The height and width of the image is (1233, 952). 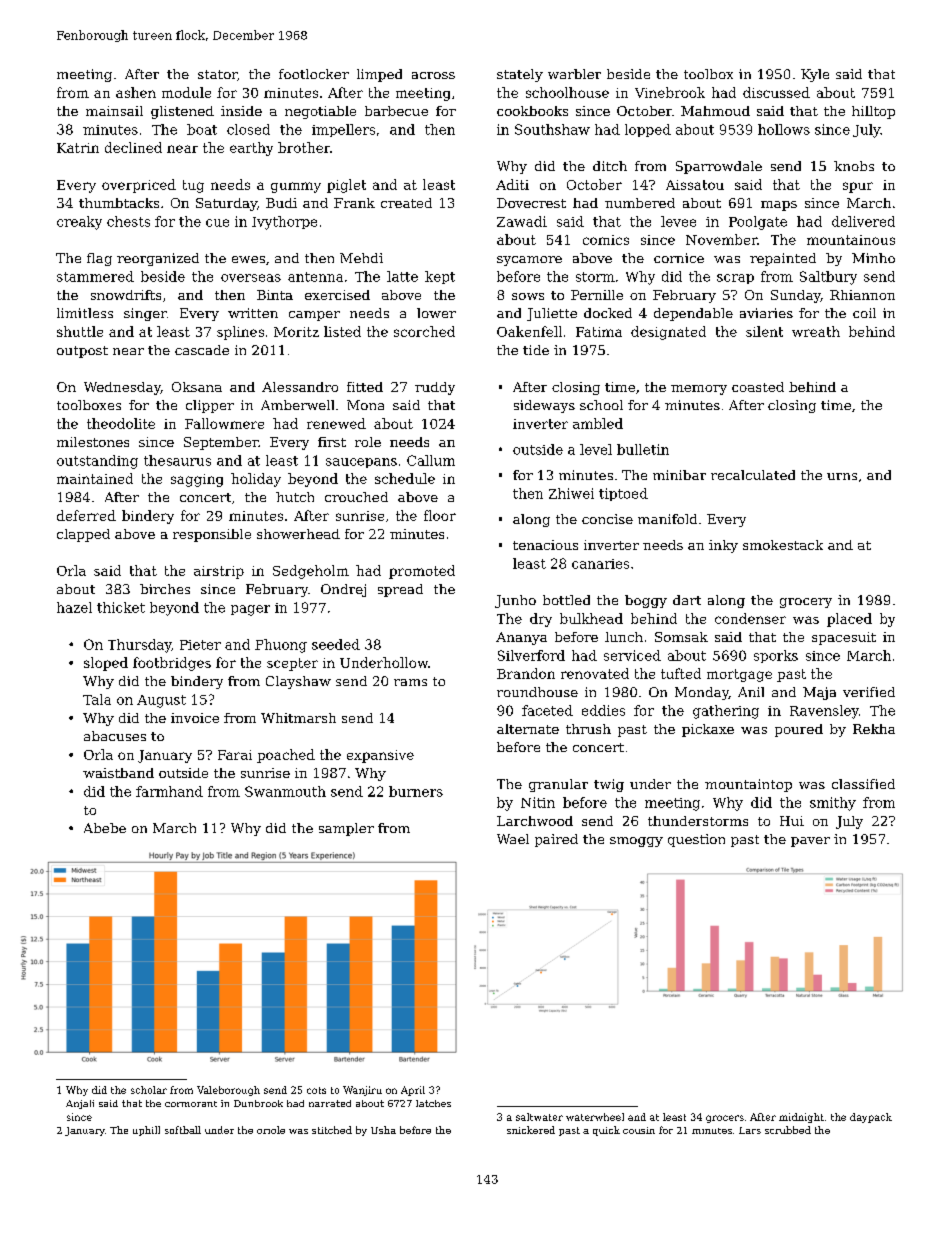 What do you see at coordinates (531, 1130) in the image?
I see `snickered` at bounding box center [531, 1130].
